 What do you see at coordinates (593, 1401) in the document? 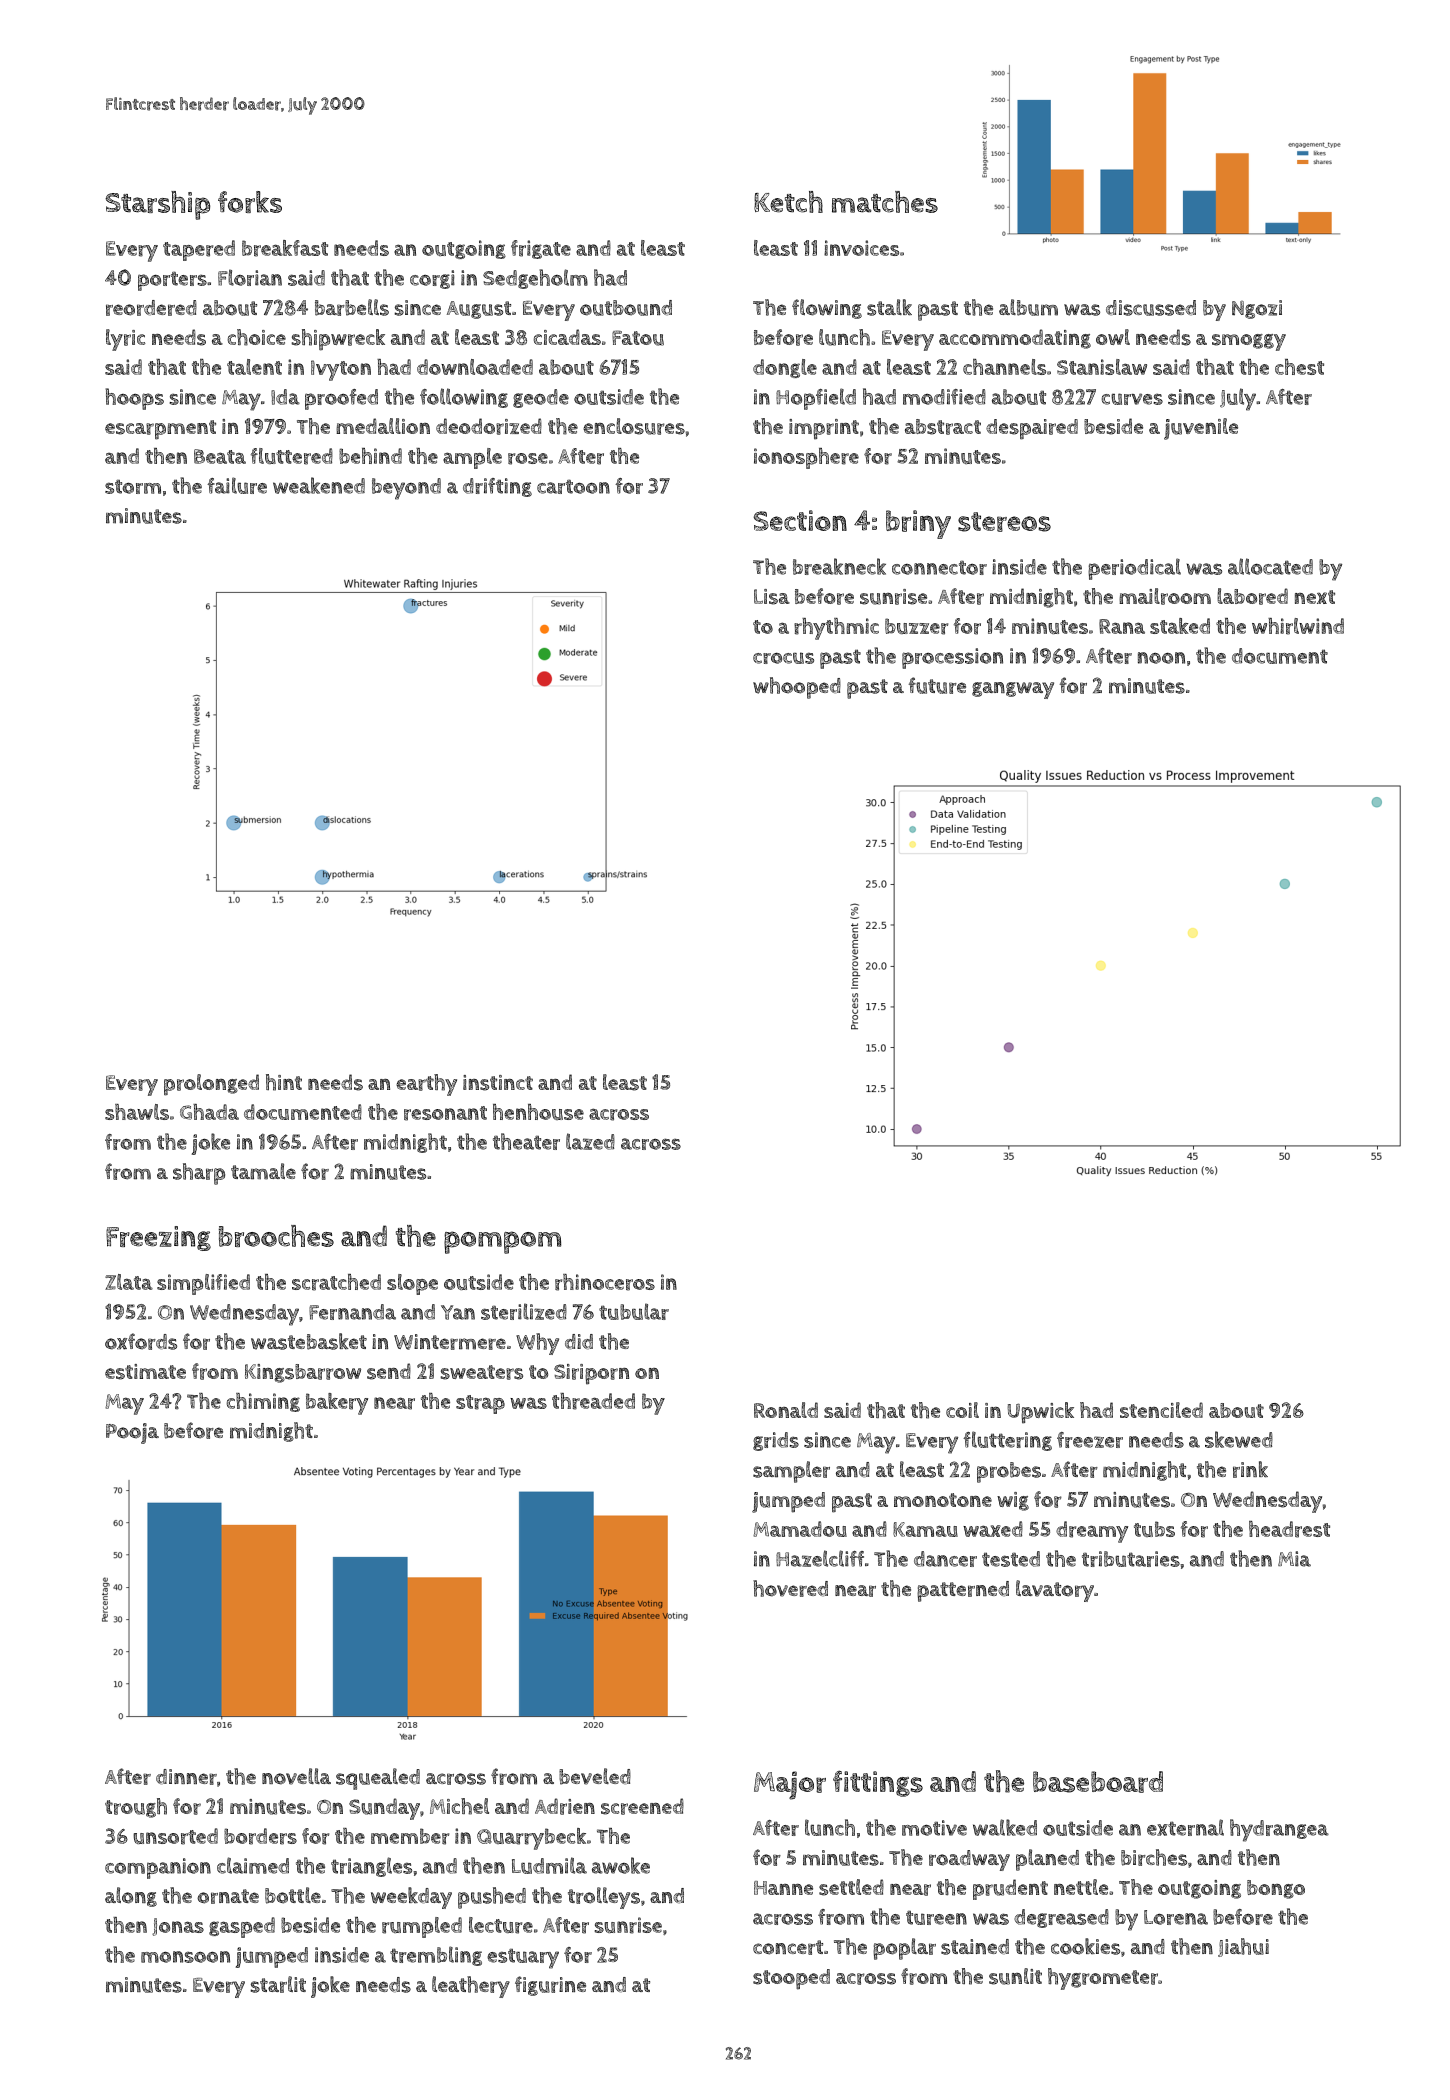
I see `threaded` at bounding box center [593, 1401].
